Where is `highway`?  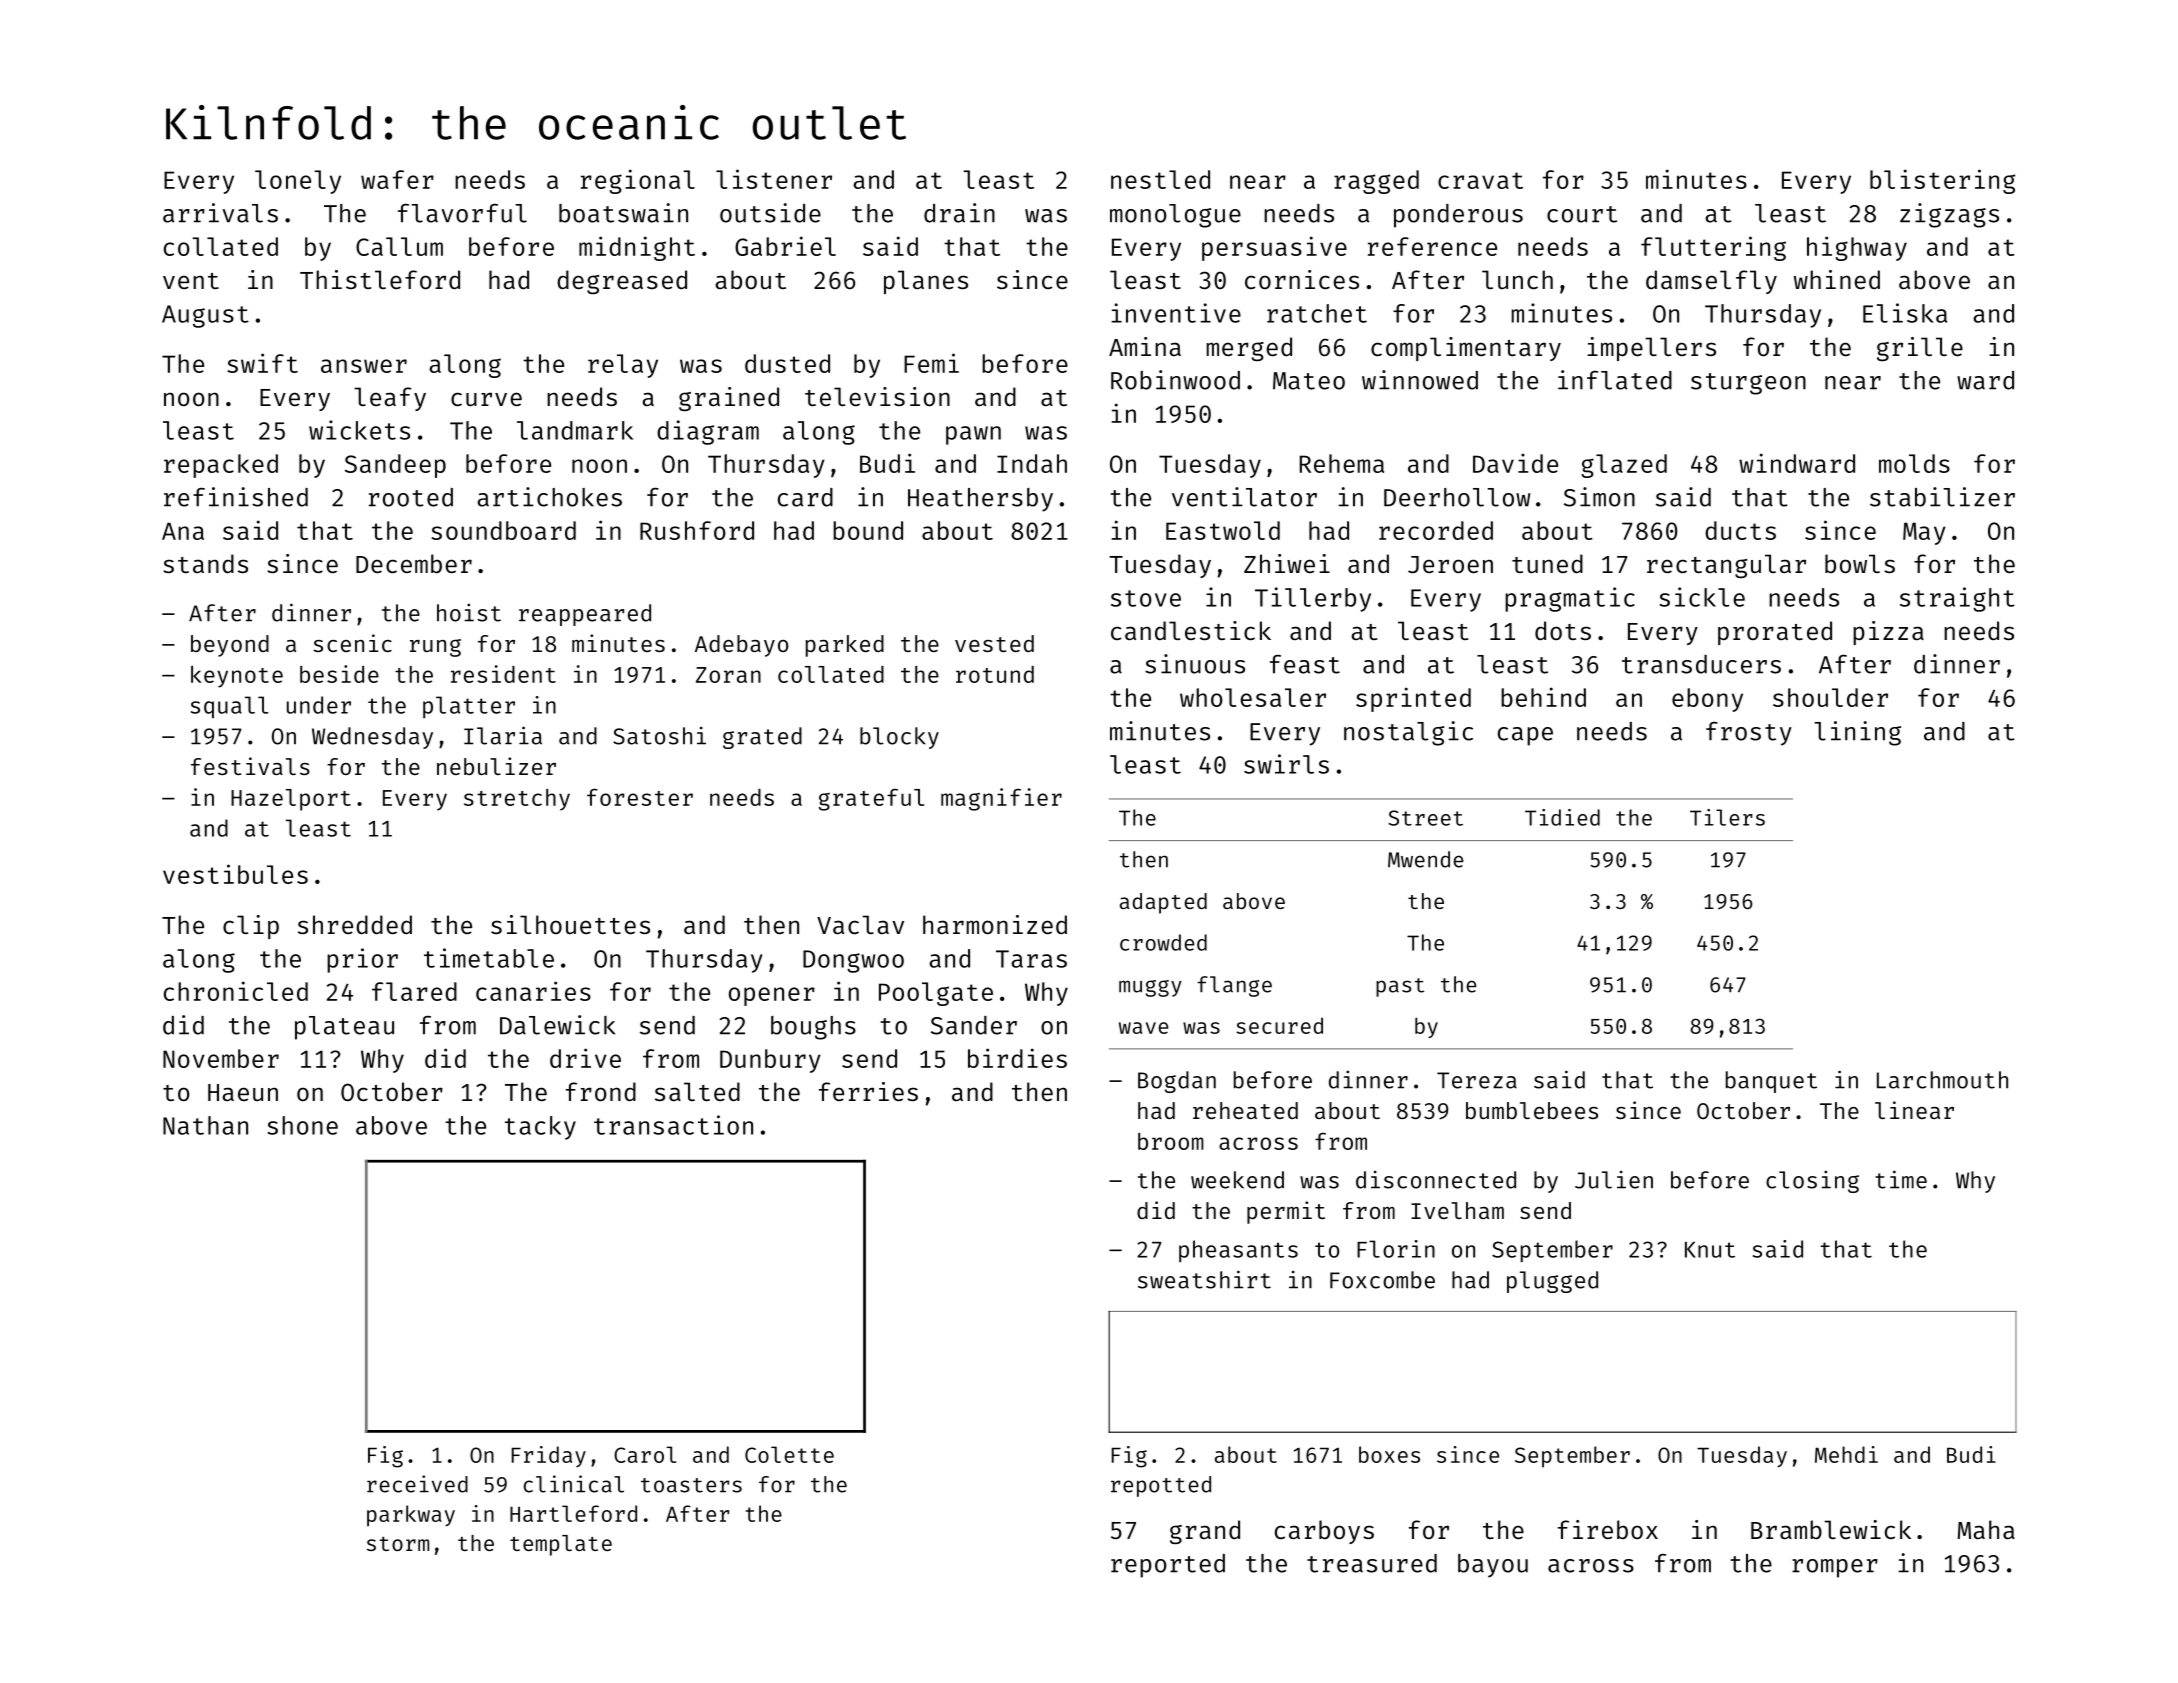
highway is located at coordinates (1857, 248).
